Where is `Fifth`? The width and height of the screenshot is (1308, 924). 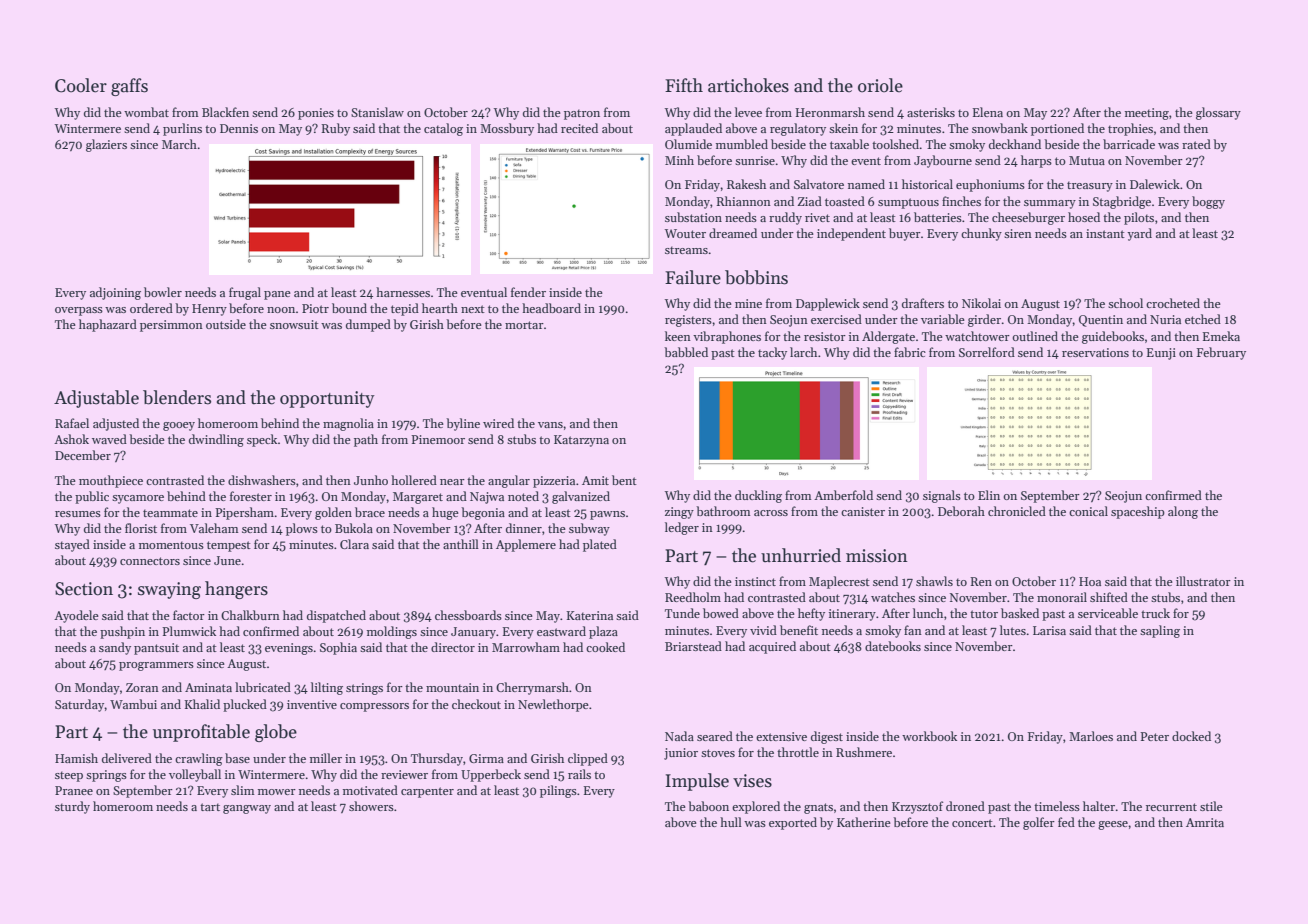
Fifth is located at coordinates (684, 85).
